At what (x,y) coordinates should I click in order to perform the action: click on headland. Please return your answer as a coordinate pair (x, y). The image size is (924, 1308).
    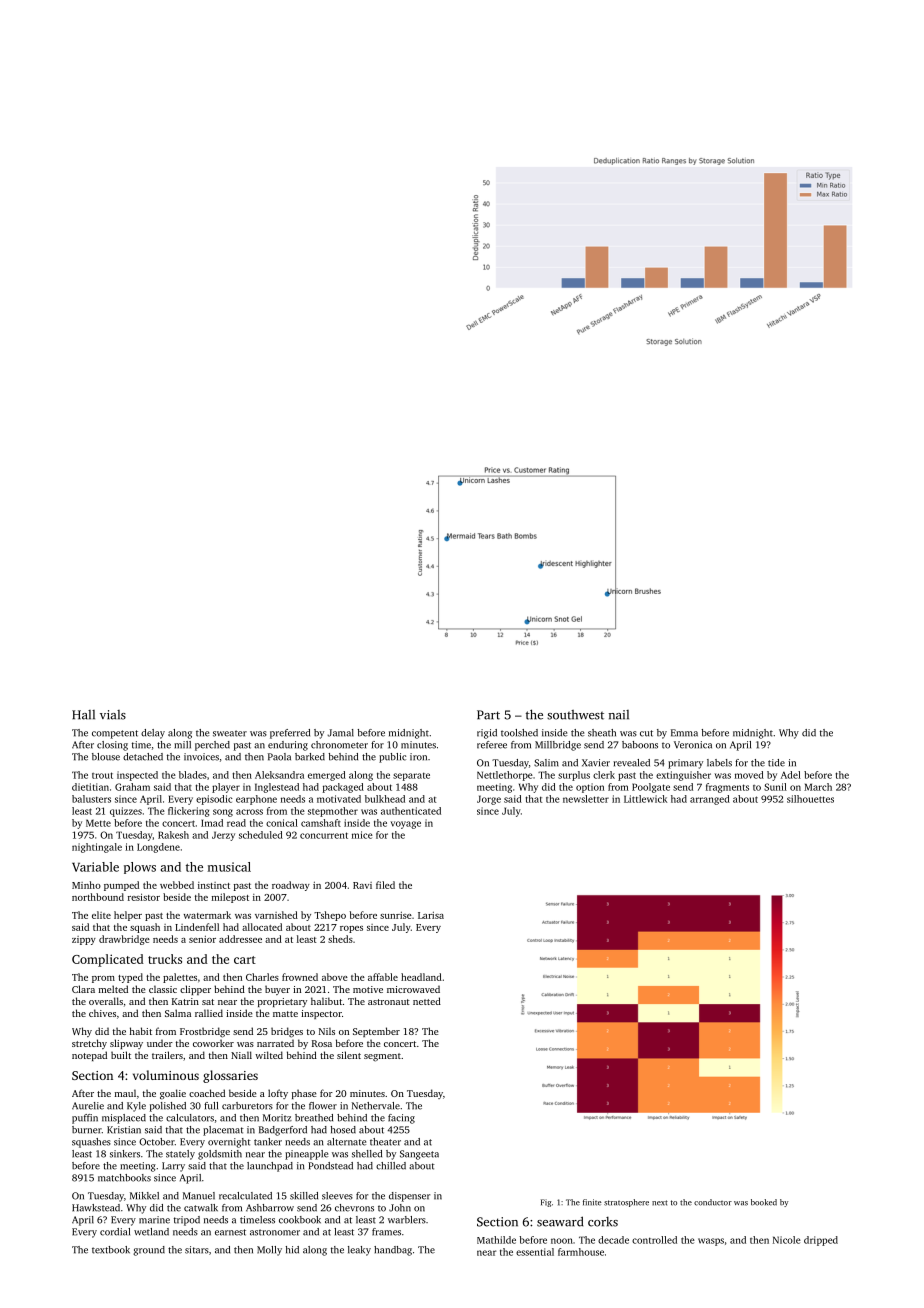
    Looking at the image, I should click on (421, 977).
